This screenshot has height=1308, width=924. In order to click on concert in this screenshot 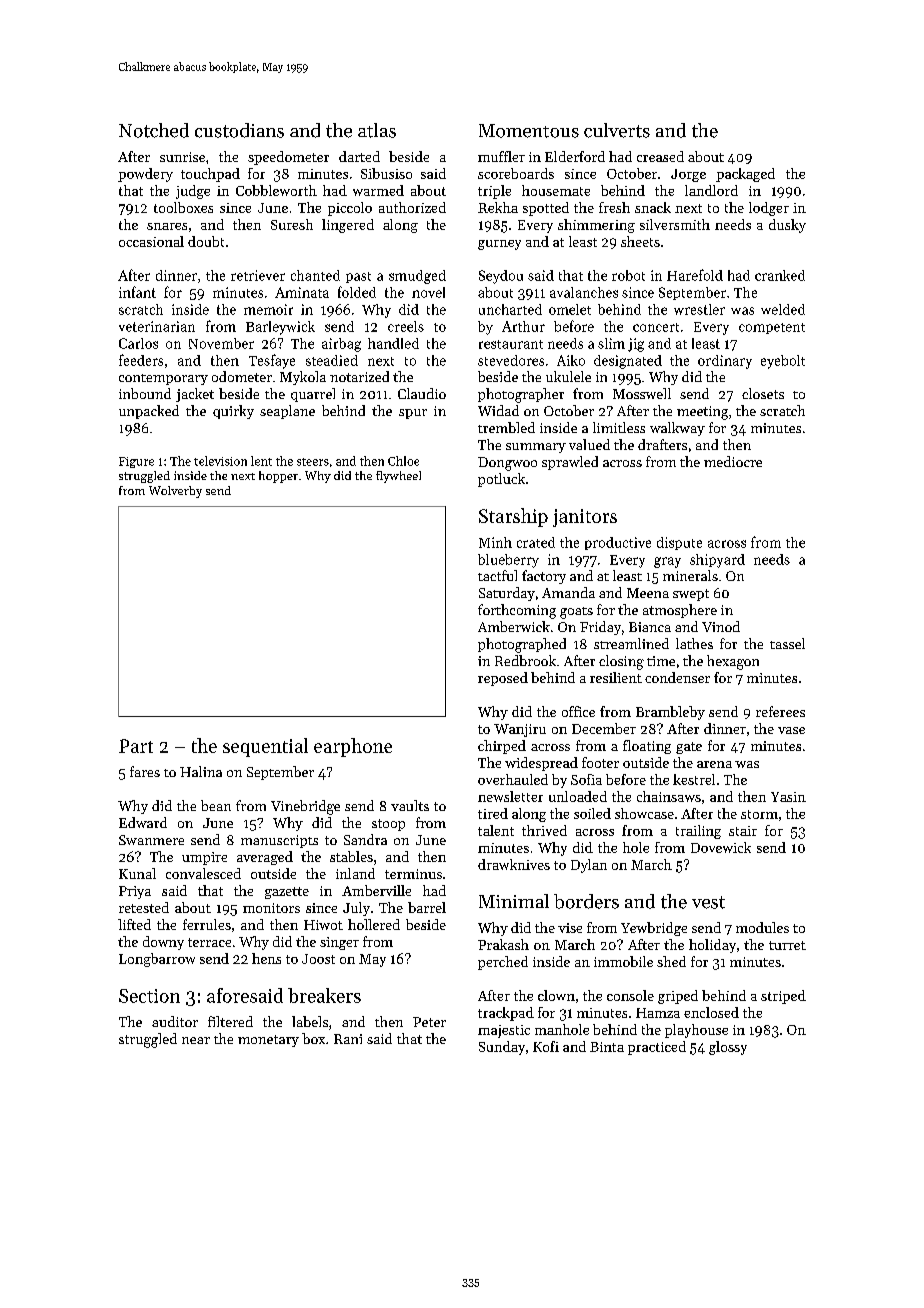, I will do `click(656, 327)`.
